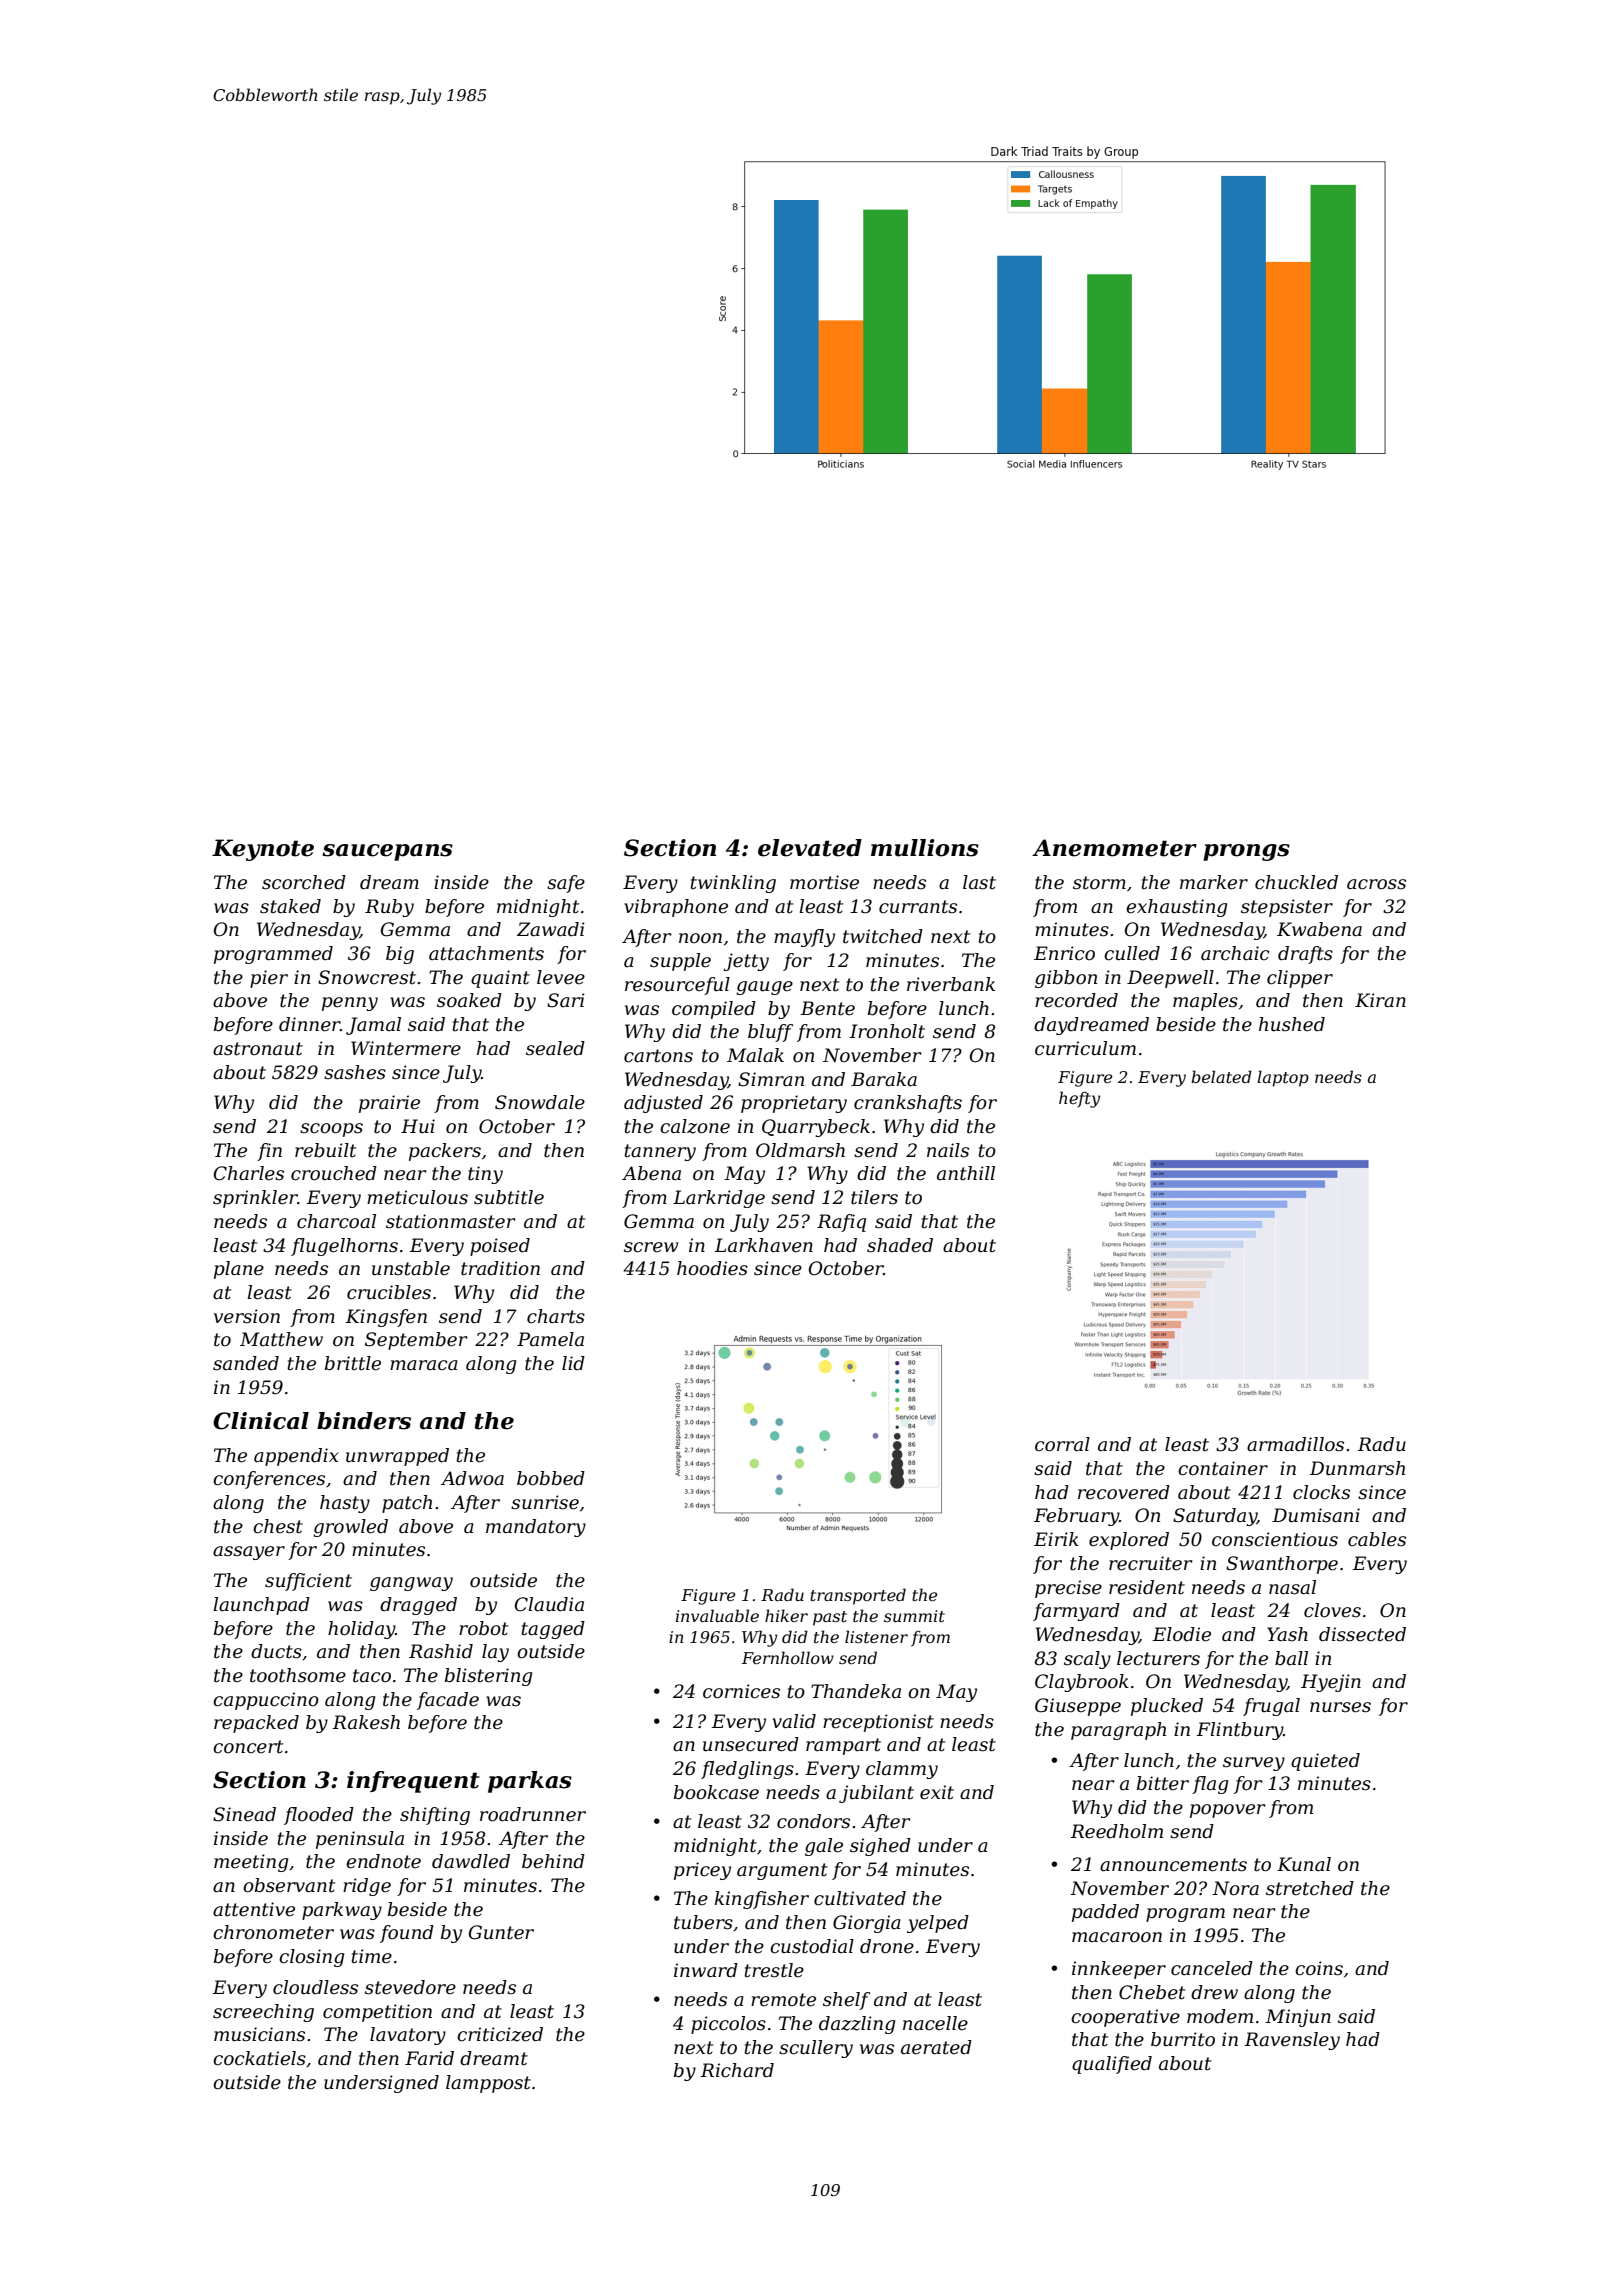  What do you see at coordinates (290, 906) in the screenshot?
I see `staked` at bounding box center [290, 906].
